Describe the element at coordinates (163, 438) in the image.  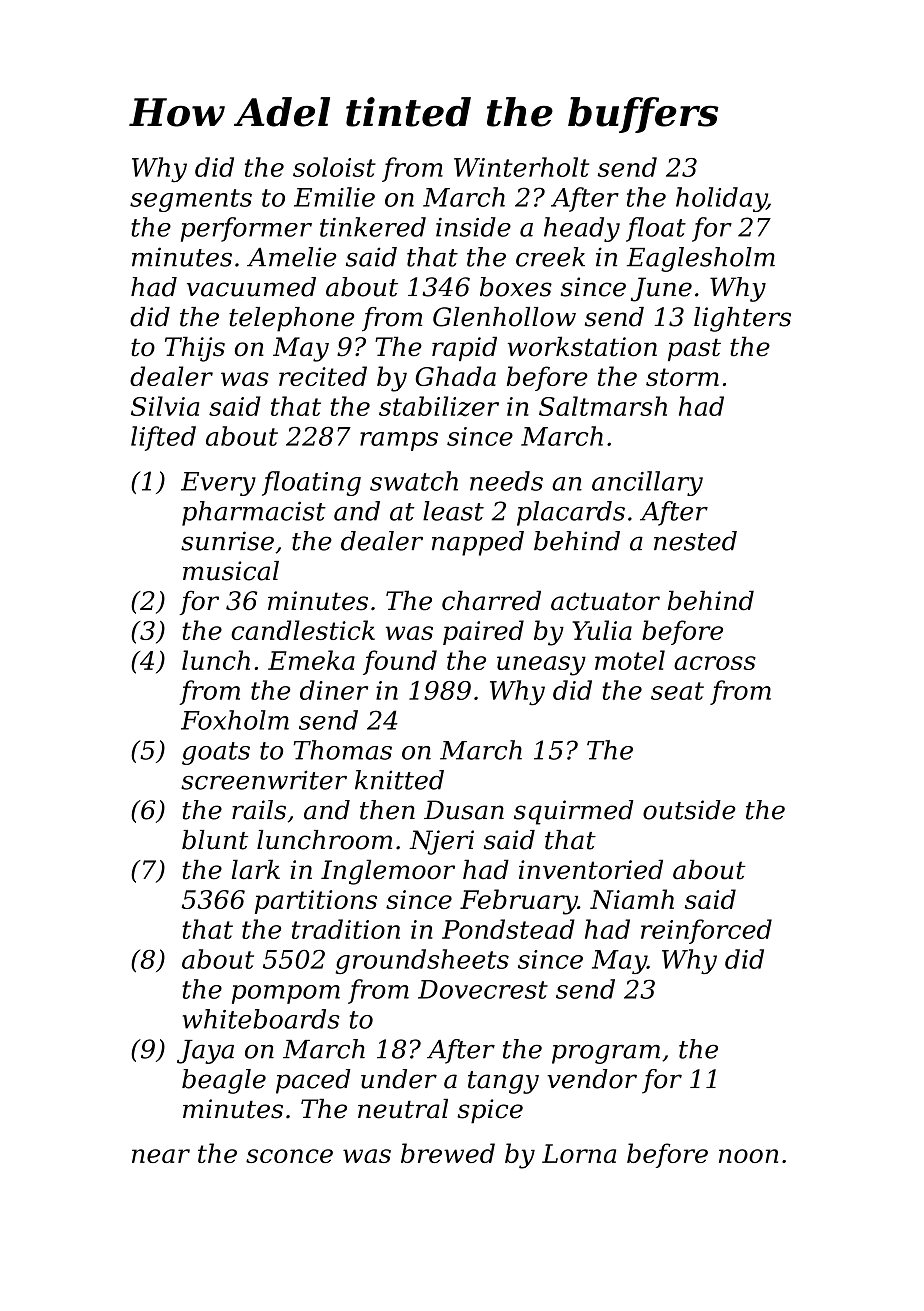
I see `lifted` at that location.
